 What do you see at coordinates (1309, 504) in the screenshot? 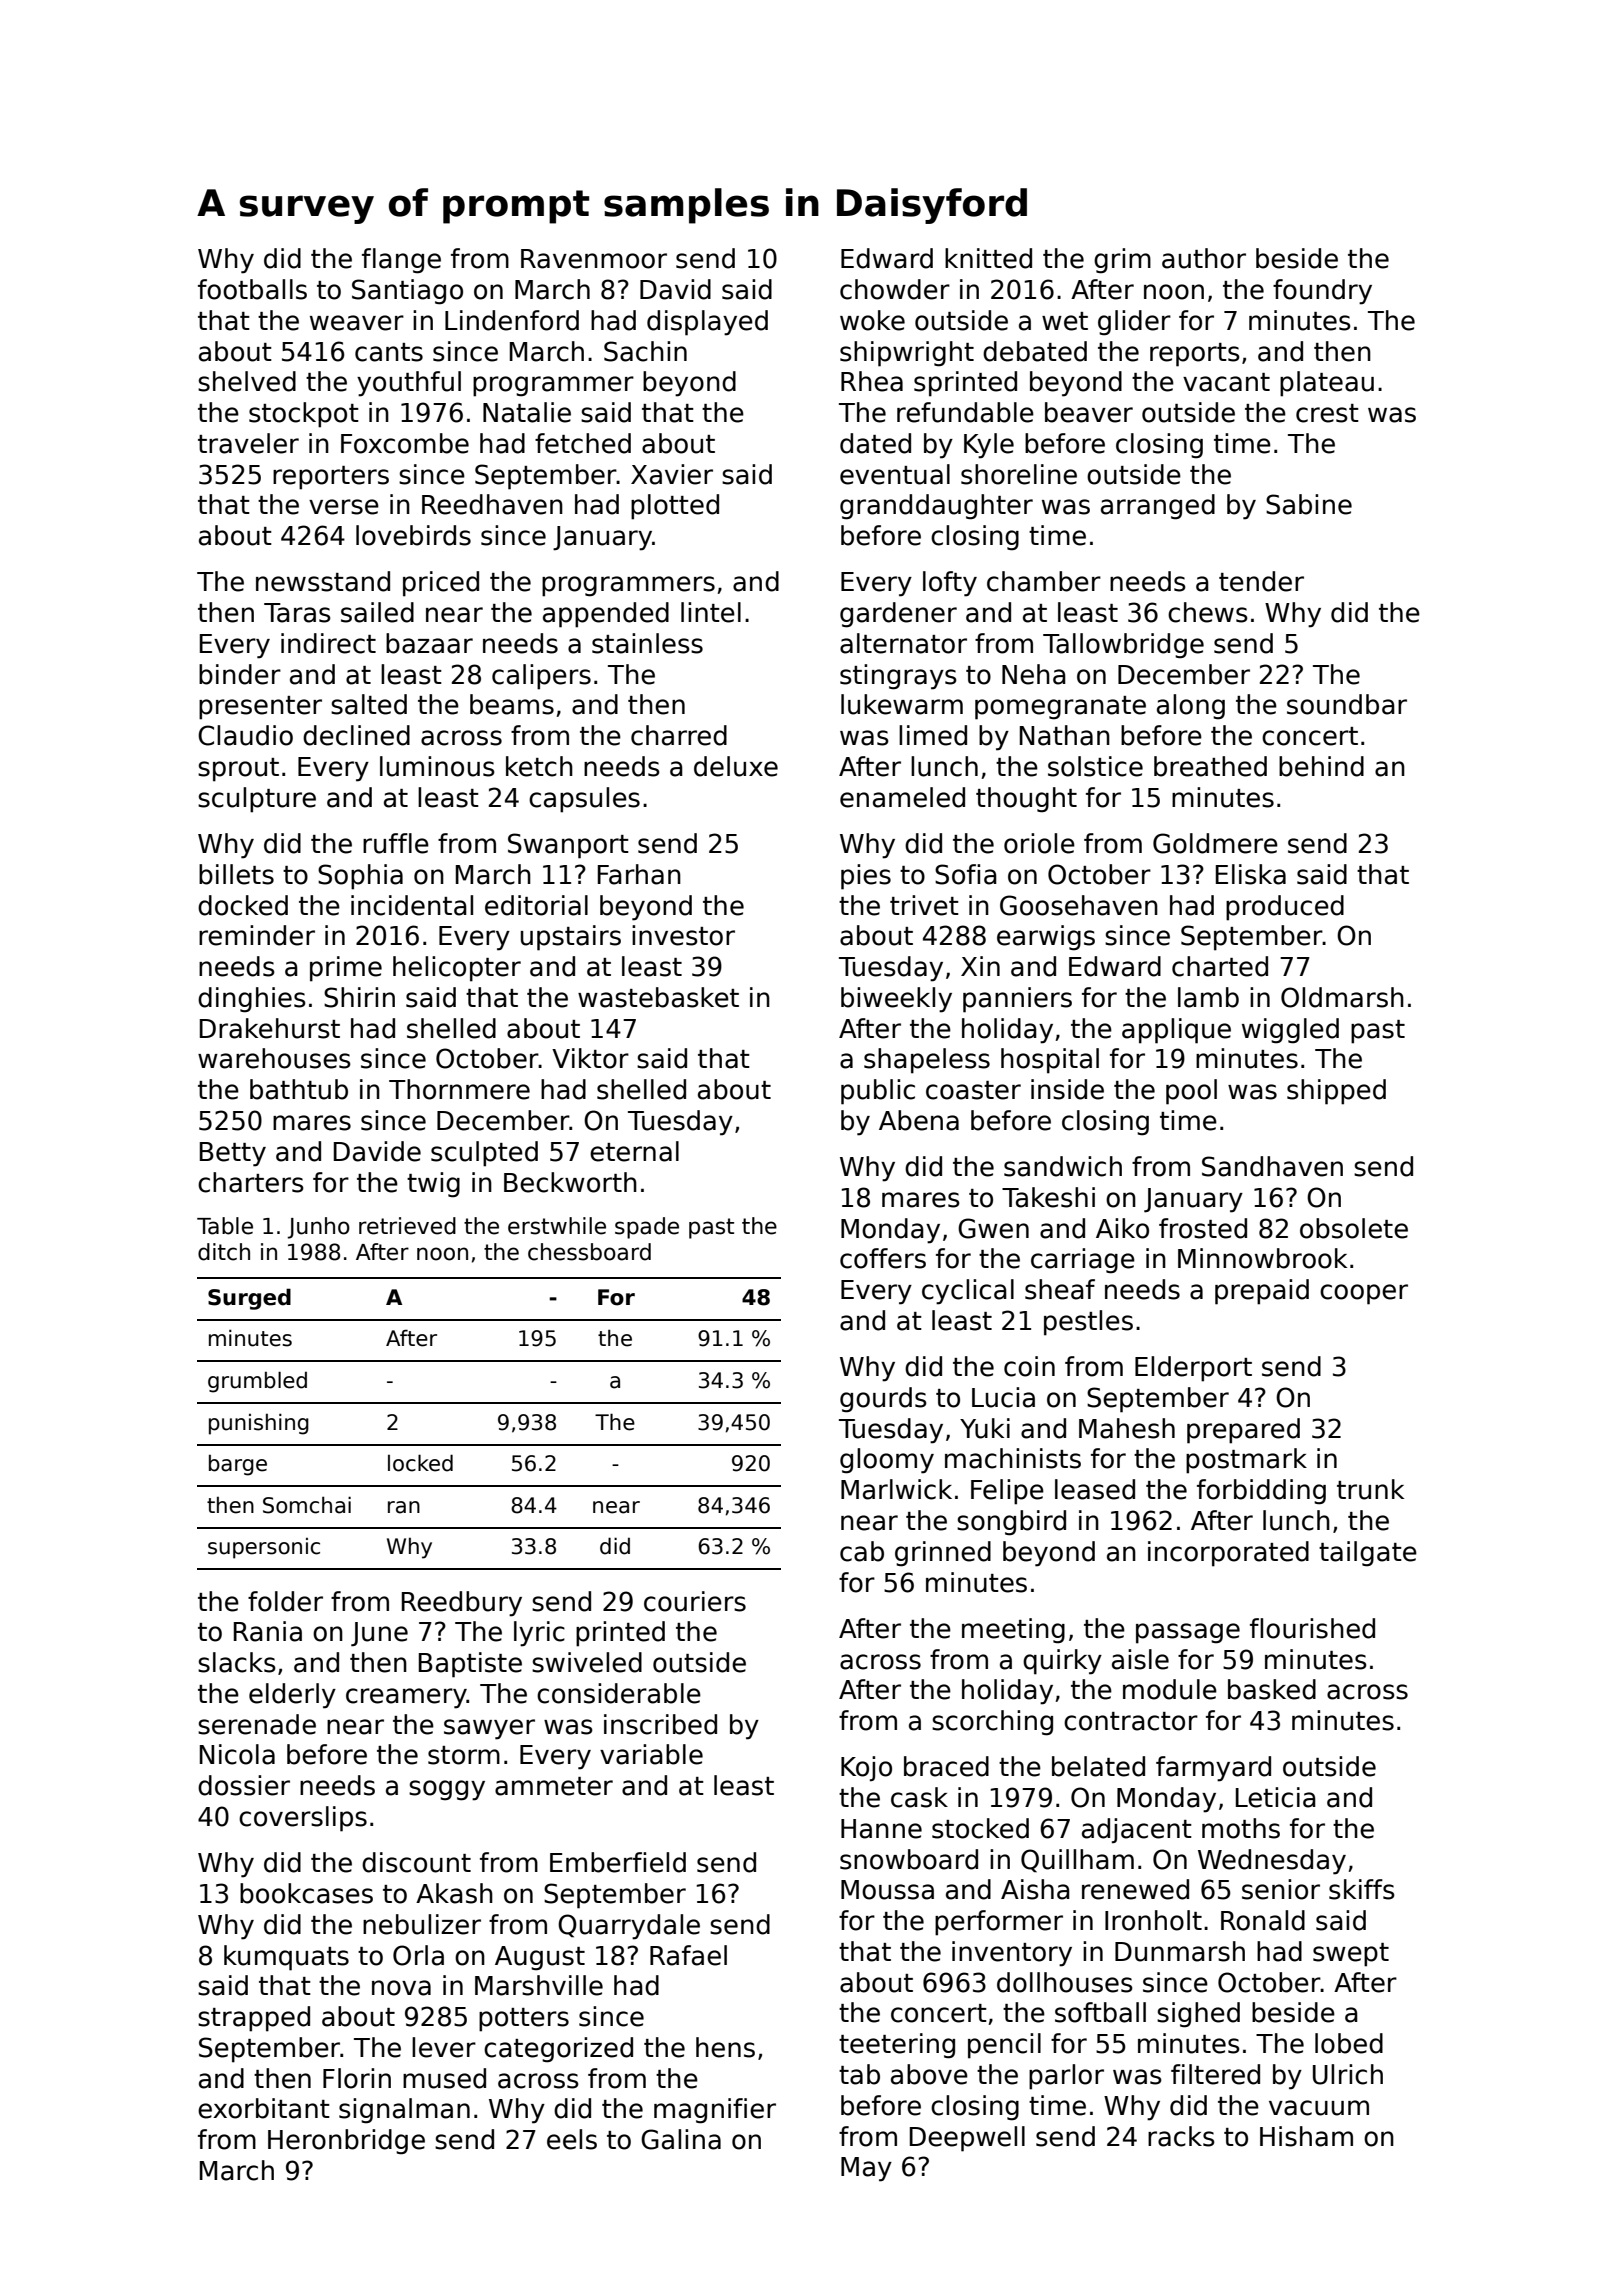
I see `Sabine` at bounding box center [1309, 504].
